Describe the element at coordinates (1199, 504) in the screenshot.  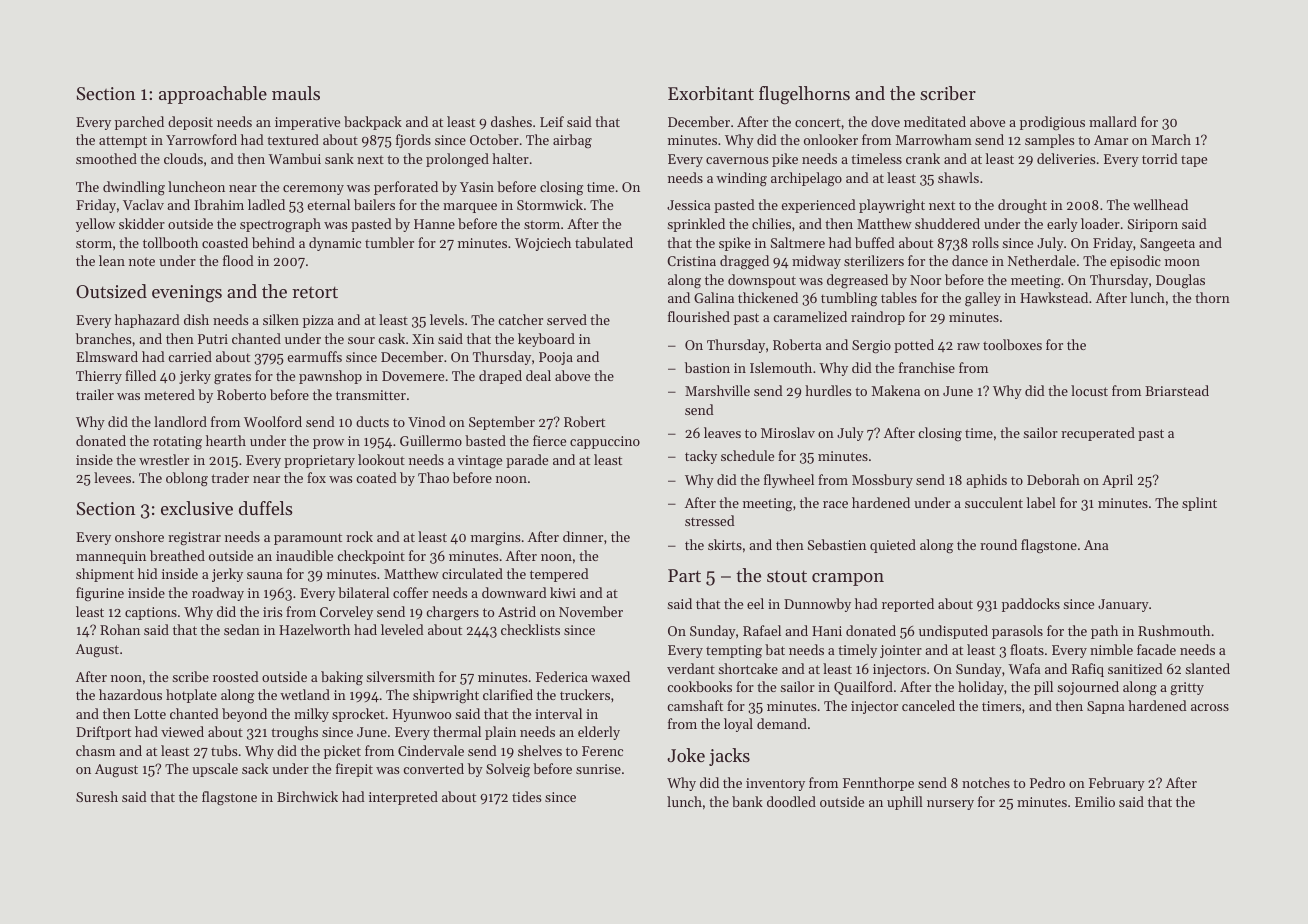
I see `splint` at that location.
